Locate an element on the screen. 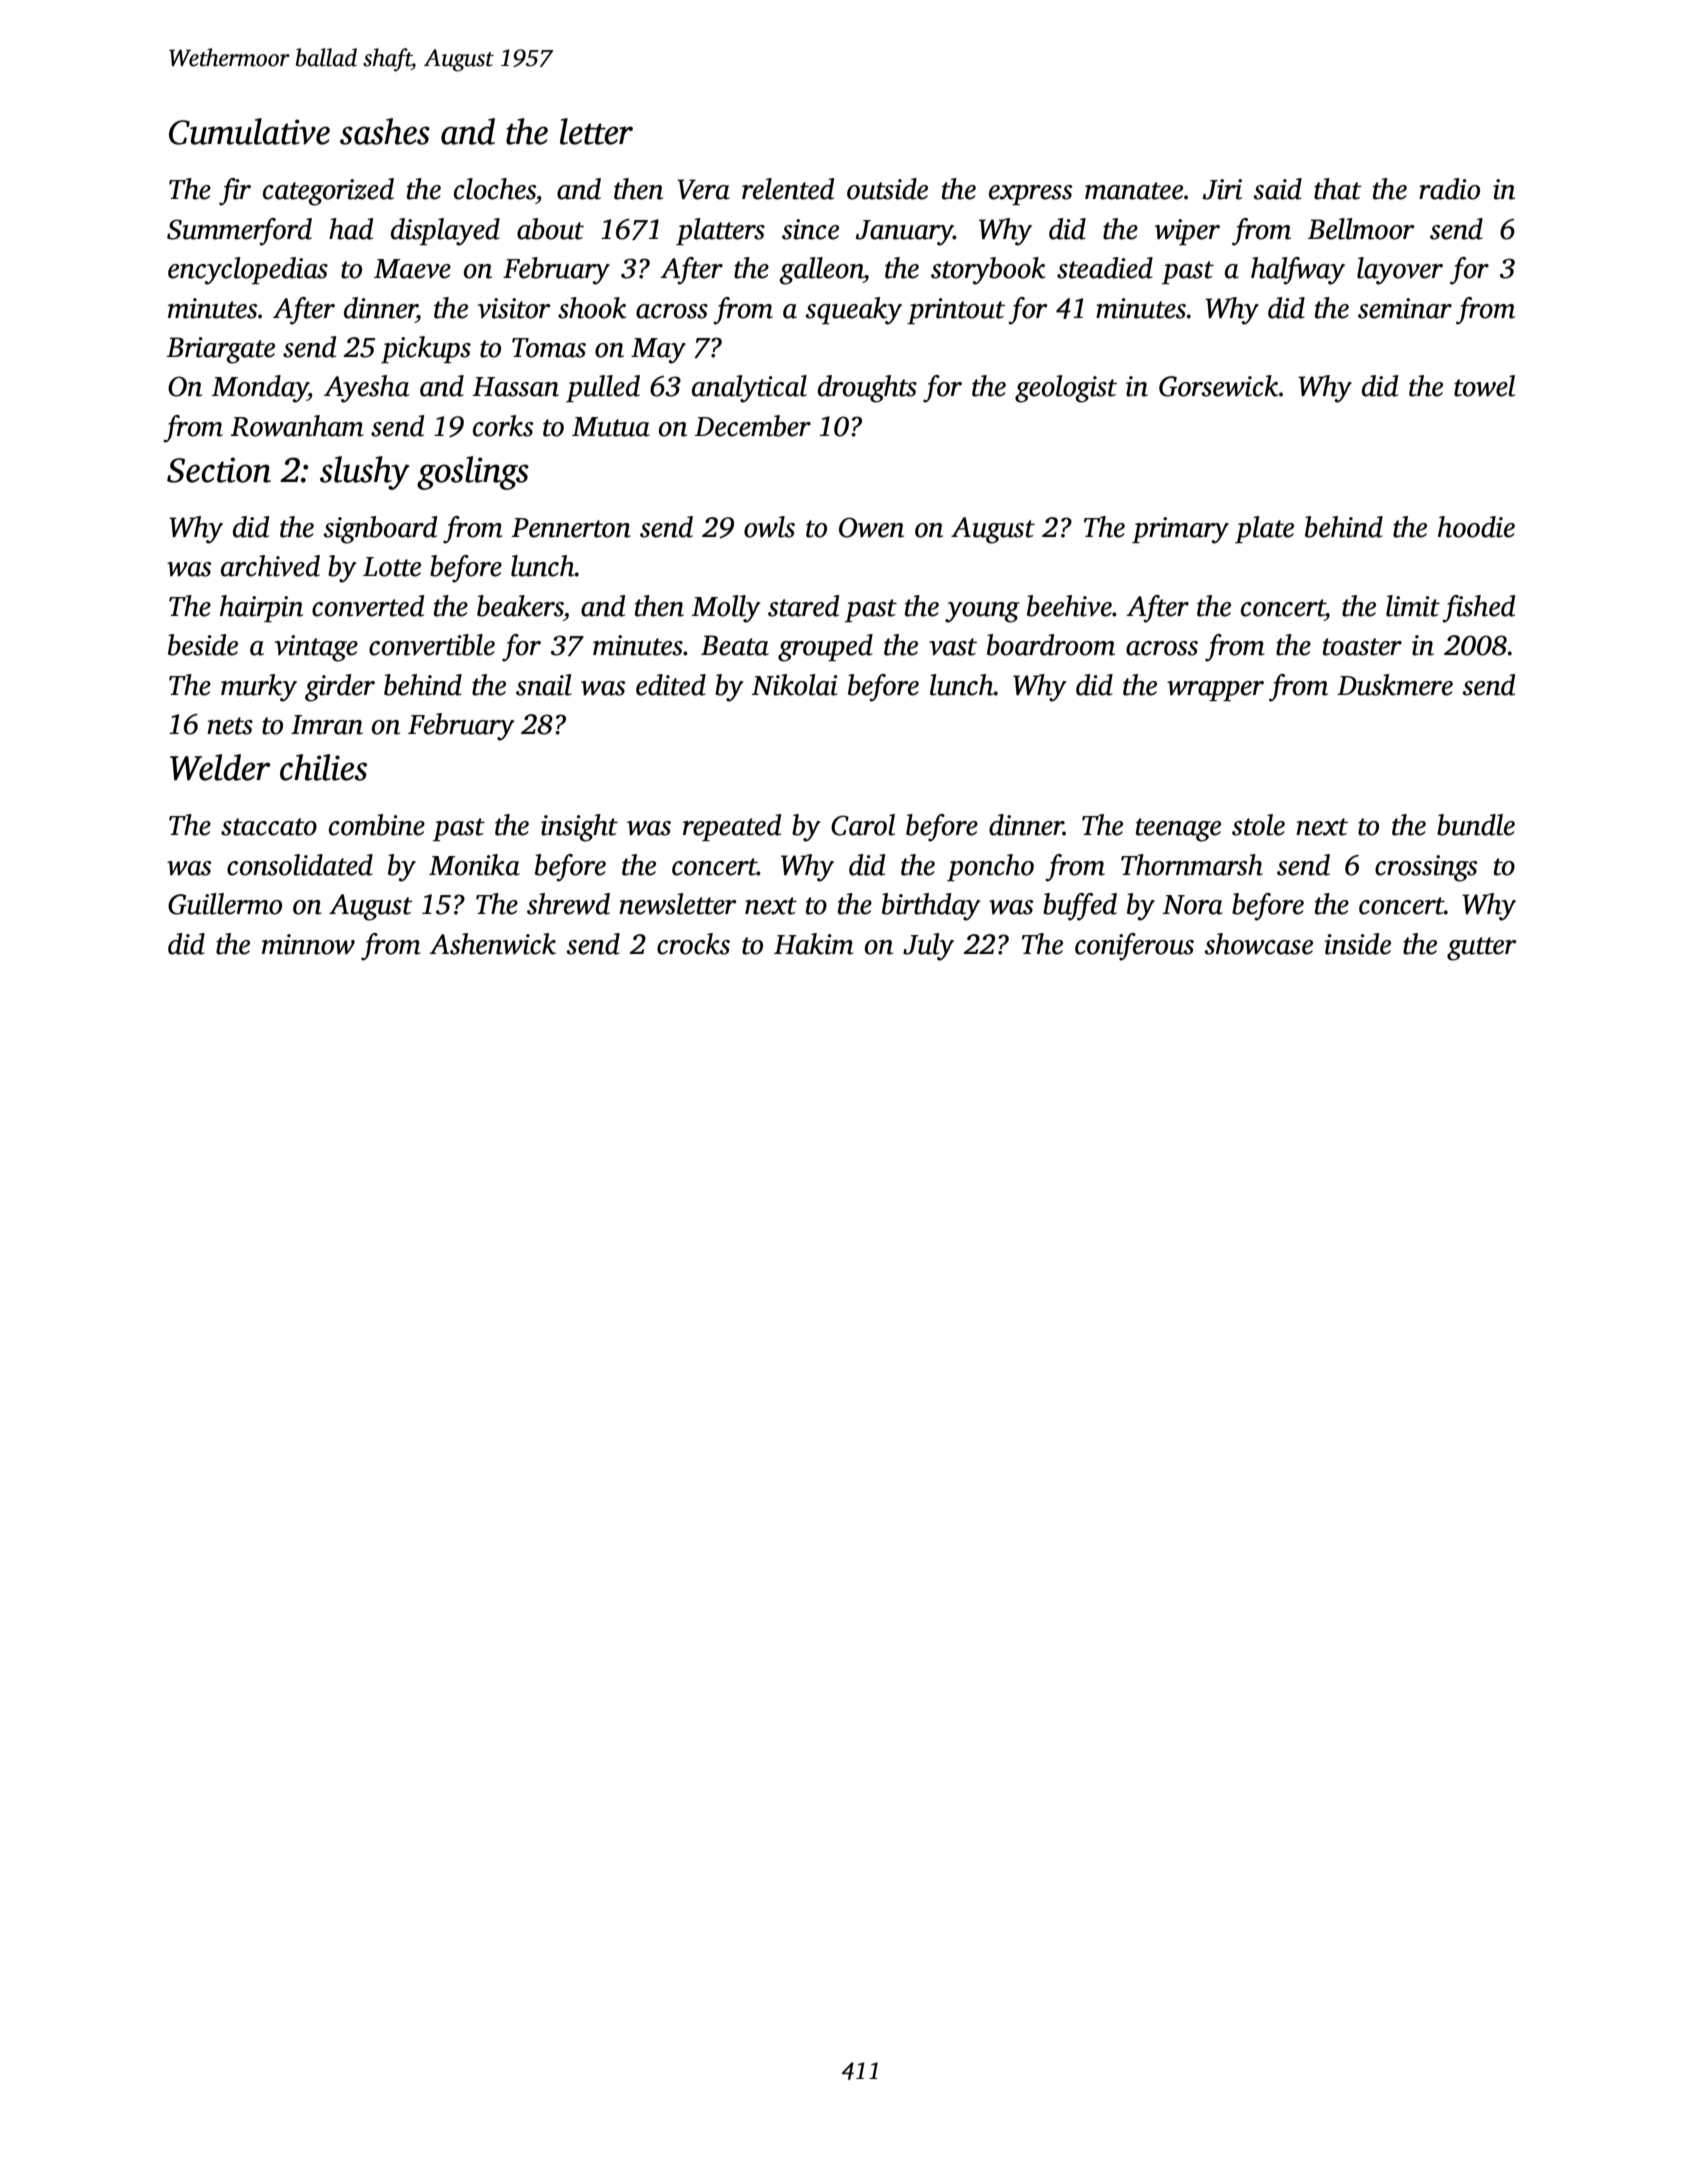 The width and height of the screenshot is (1683, 2178). edited is located at coordinates (671, 685).
